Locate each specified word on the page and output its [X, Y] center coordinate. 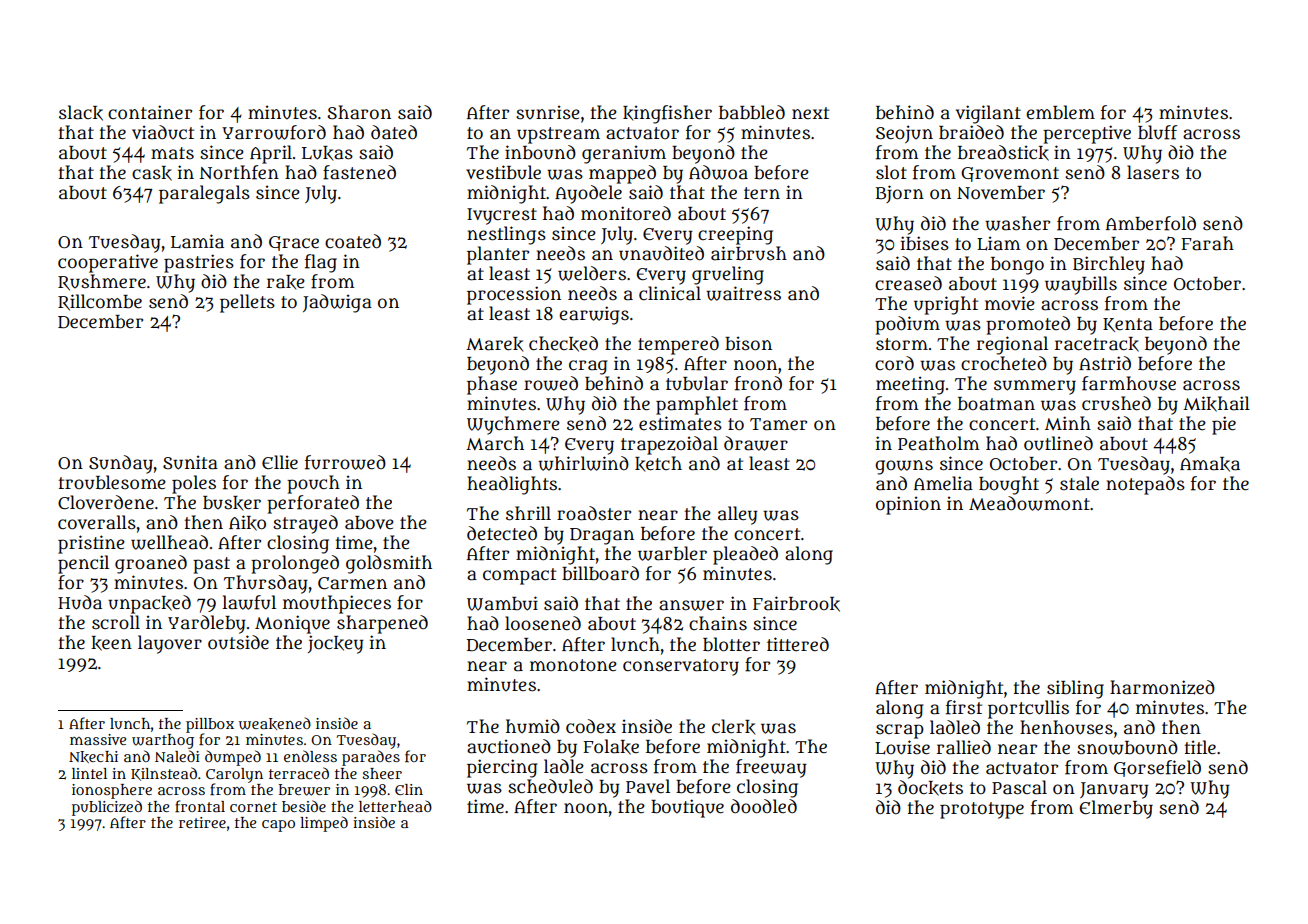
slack [81, 113]
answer [691, 605]
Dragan [602, 536]
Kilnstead [164, 774]
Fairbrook [796, 604]
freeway [771, 768]
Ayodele [588, 194]
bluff [1158, 132]
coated [353, 241]
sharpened [382, 624]
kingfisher [667, 114]
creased [908, 283]
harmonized [1162, 687]
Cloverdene [106, 502]
